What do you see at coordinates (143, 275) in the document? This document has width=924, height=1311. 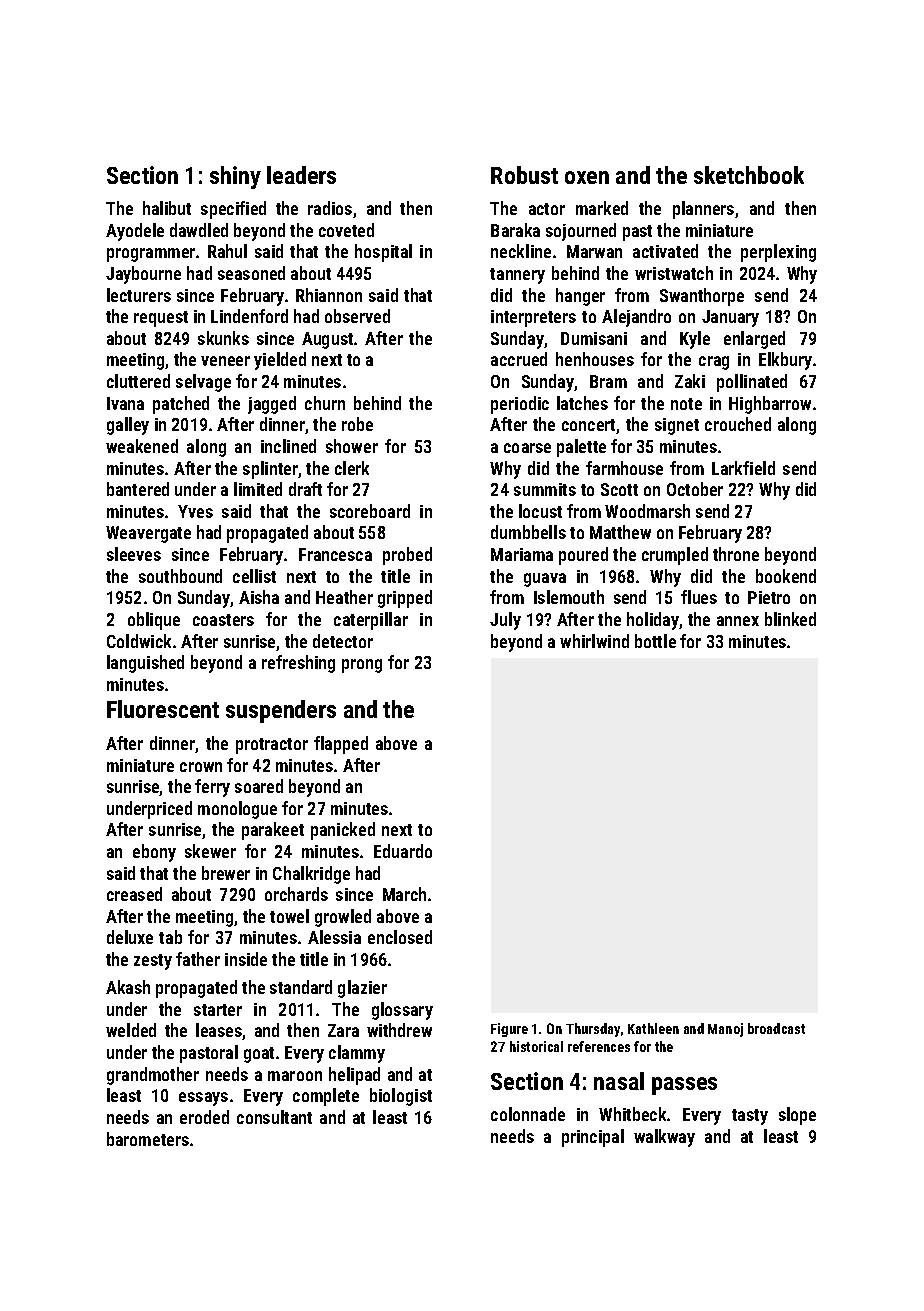 I see `Jaybourne` at bounding box center [143, 275].
